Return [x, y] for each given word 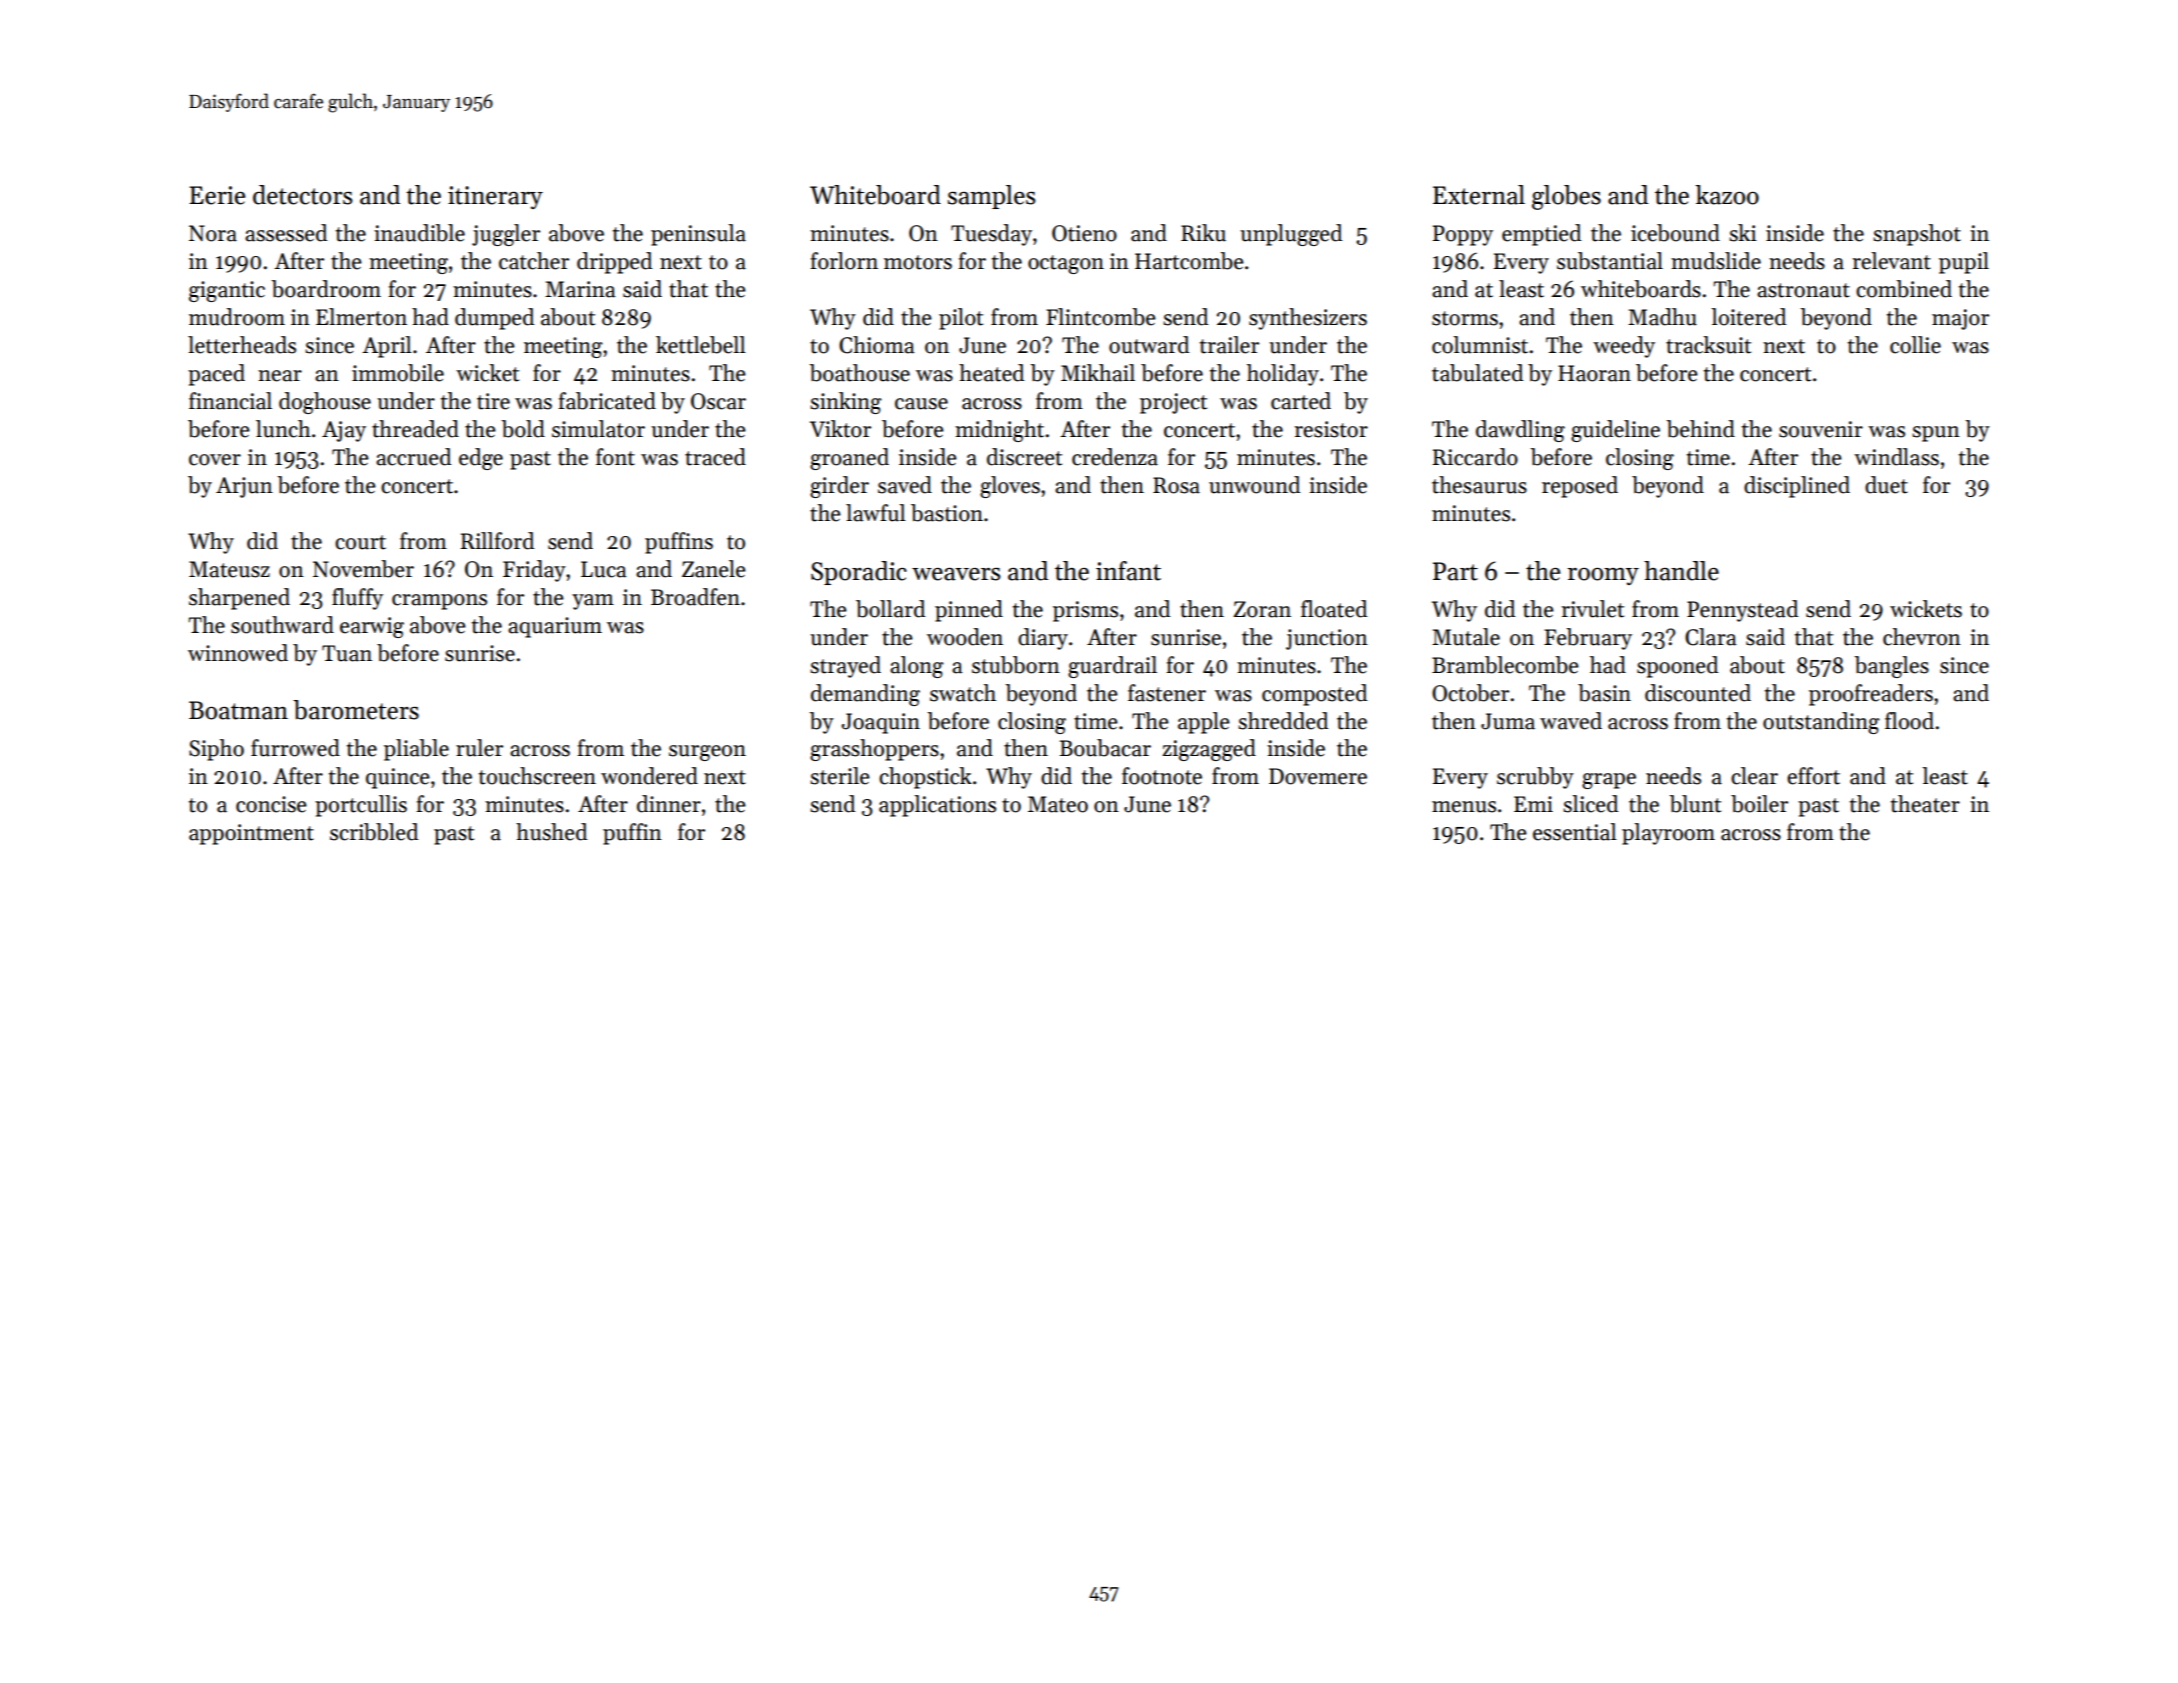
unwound [1254, 485]
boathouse [859, 373]
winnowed [238, 653]
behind [1700, 429]
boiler [1759, 804]
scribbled [374, 832]
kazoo [1727, 195]
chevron [1922, 637]
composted [1314, 695]
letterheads [242, 345]
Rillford [497, 541]
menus [1464, 807]
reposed [1580, 487]
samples [992, 197]
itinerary [495, 197]
